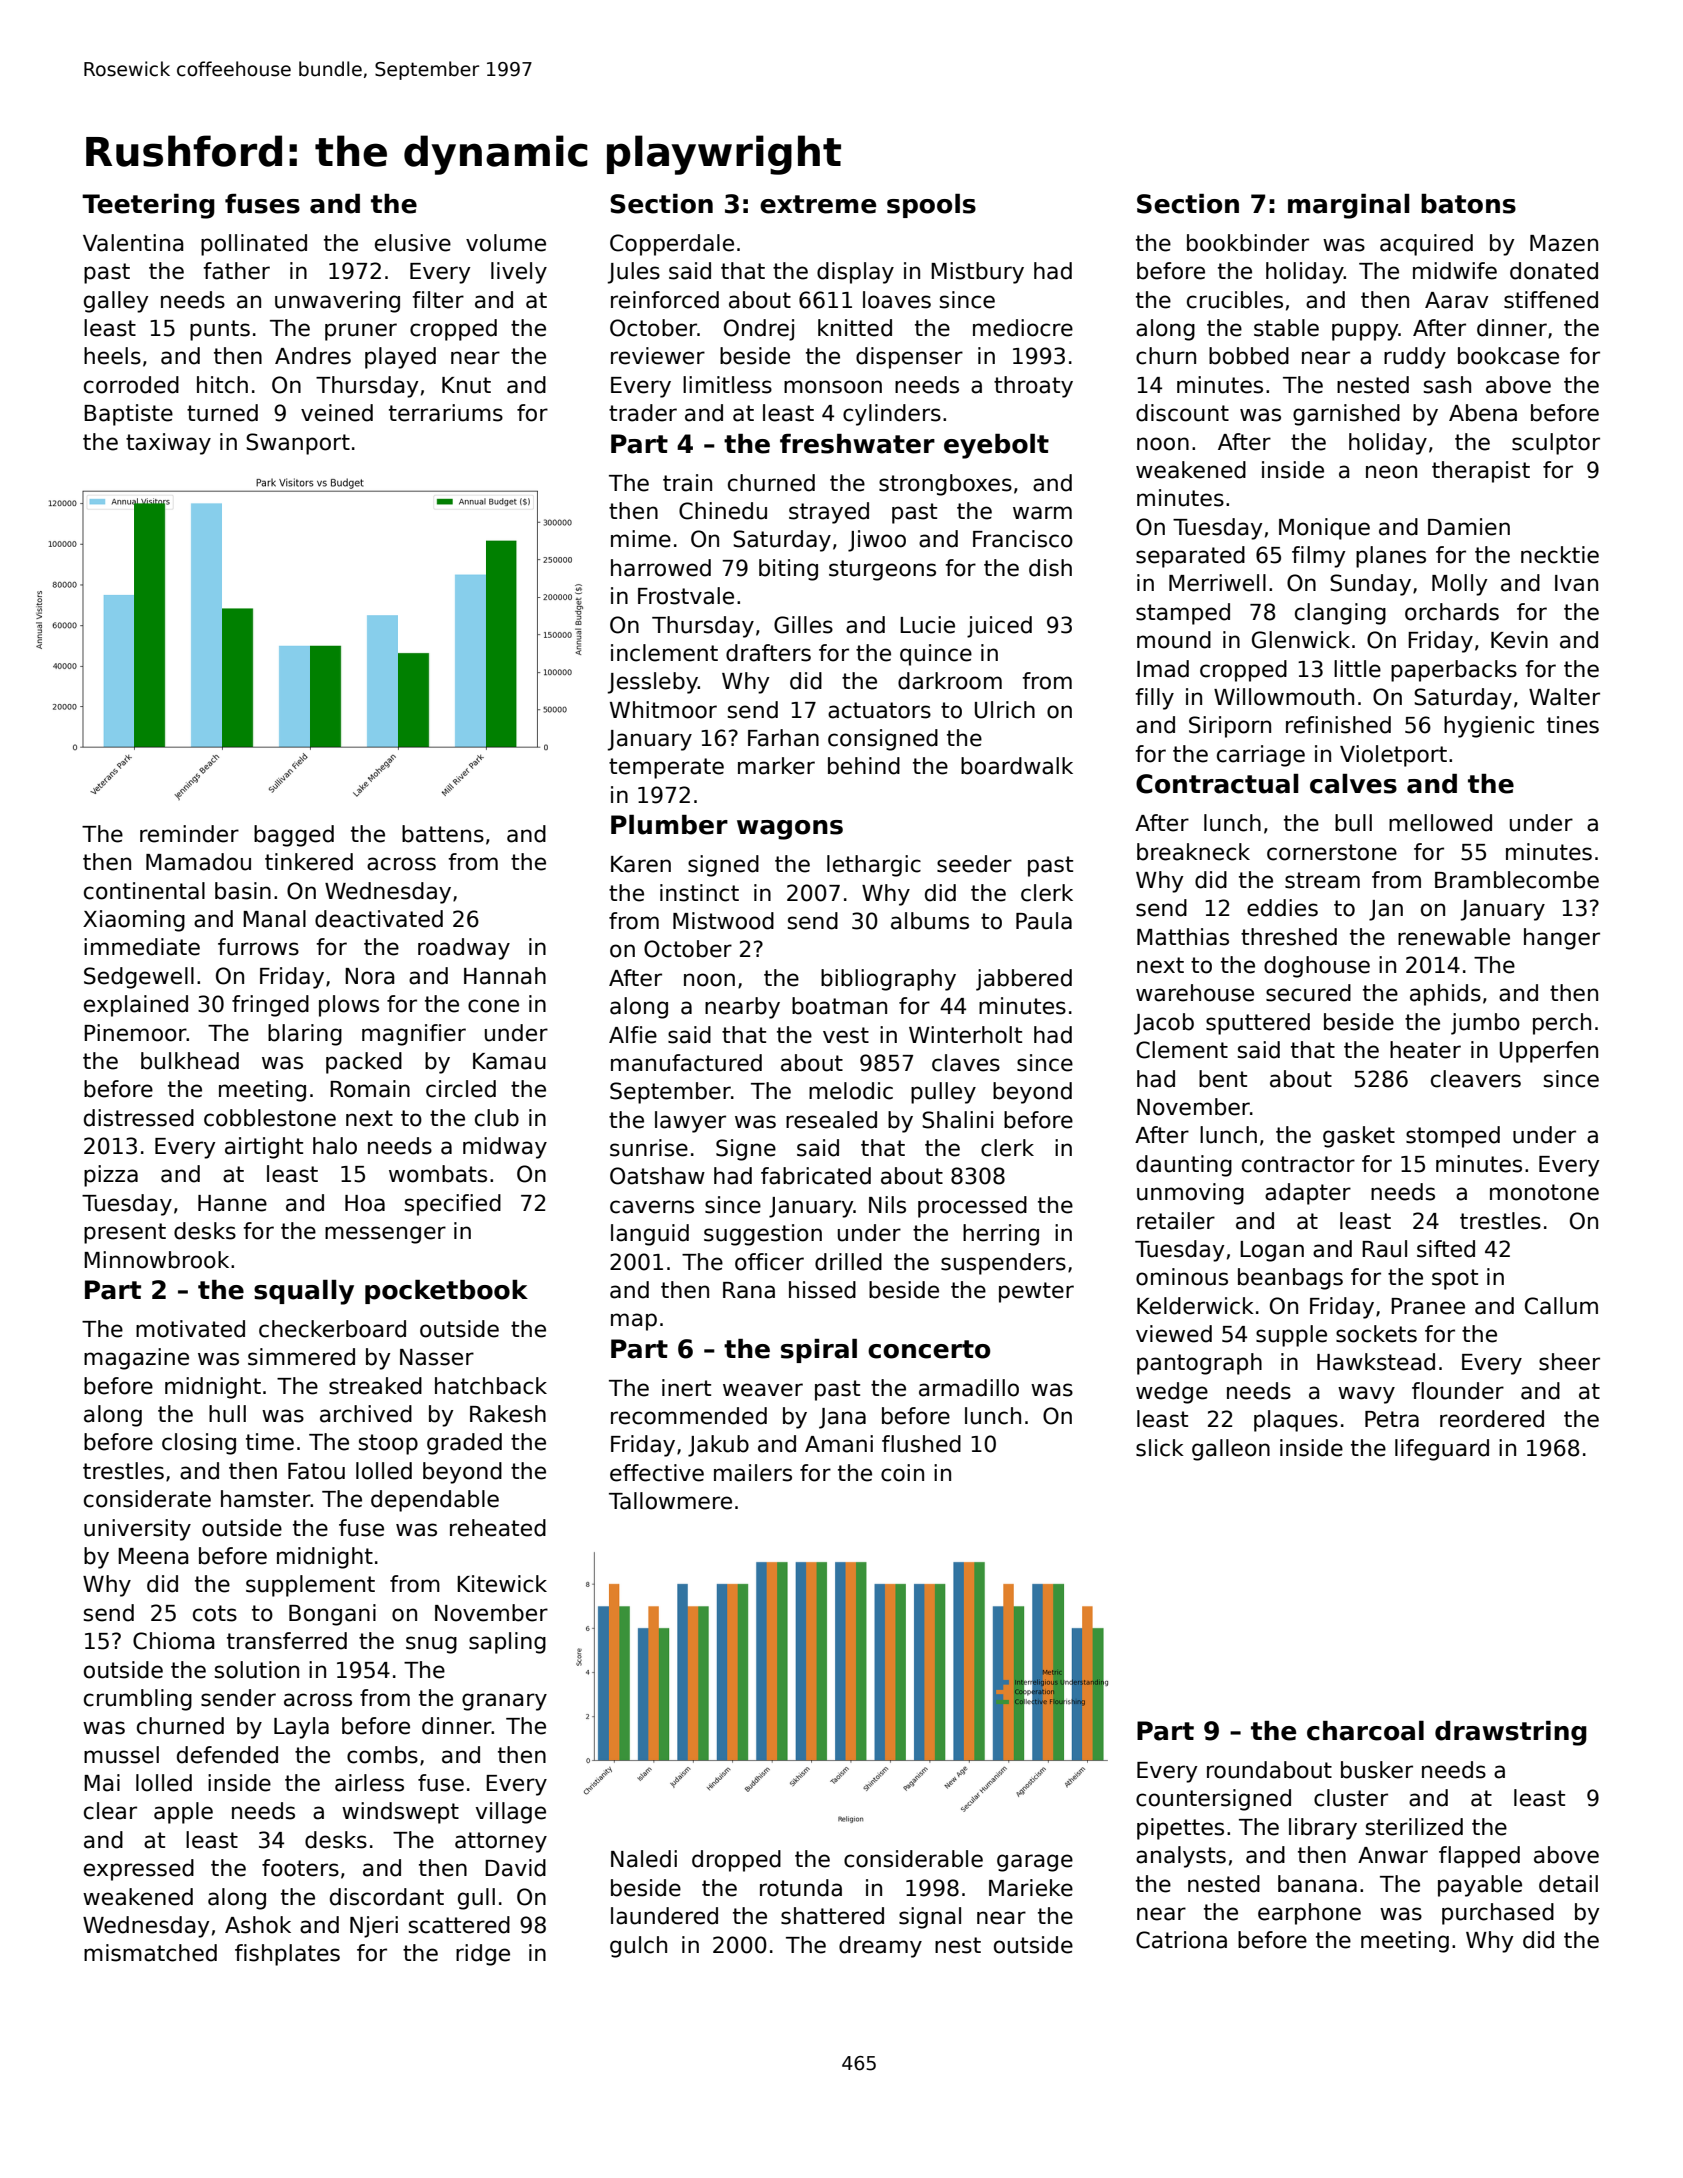  Describe the element at coordinates (148, 206) in the screenshot. I see `Teetering` at that location.
